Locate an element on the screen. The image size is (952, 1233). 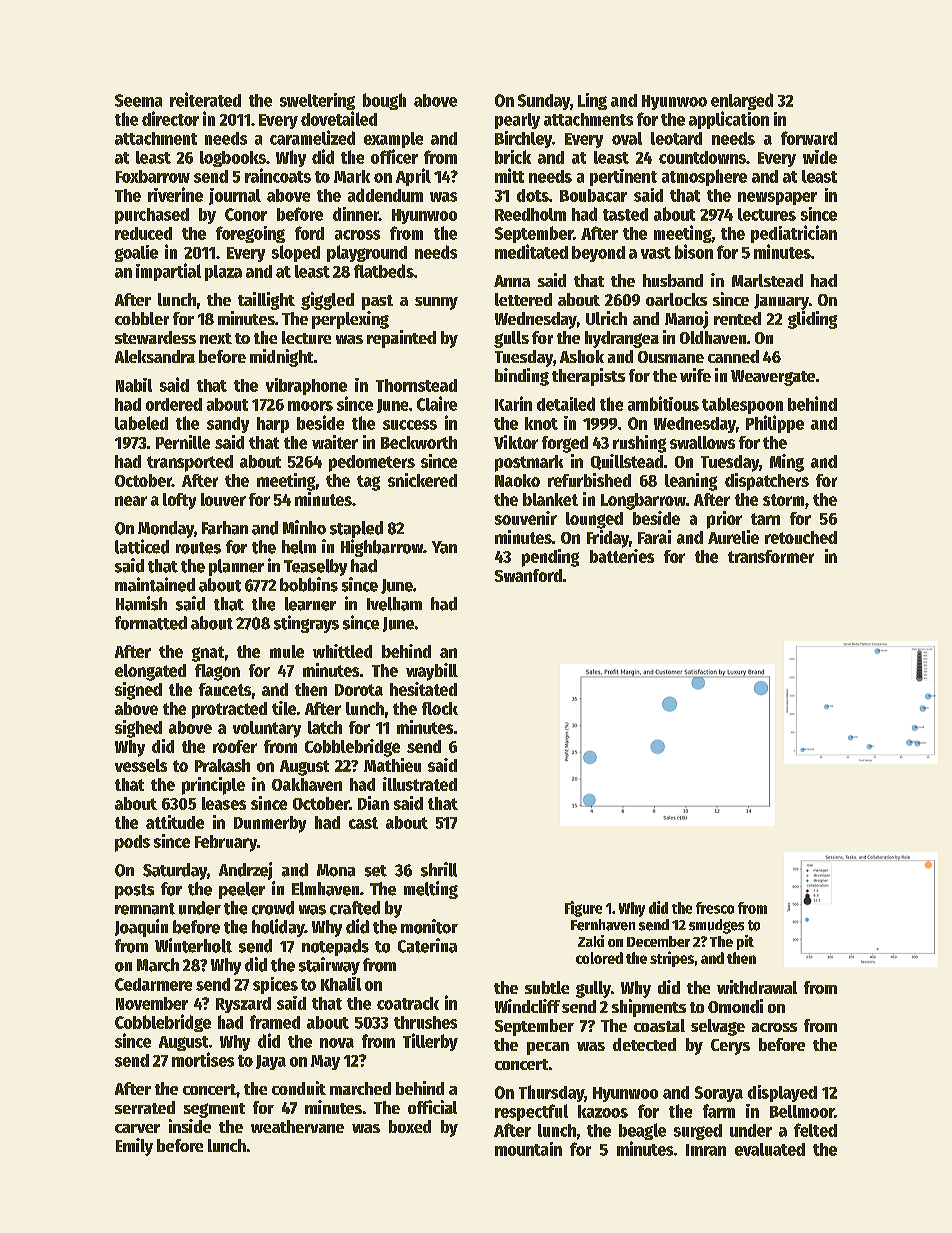
mitt is located at coordinates (509, 175).
